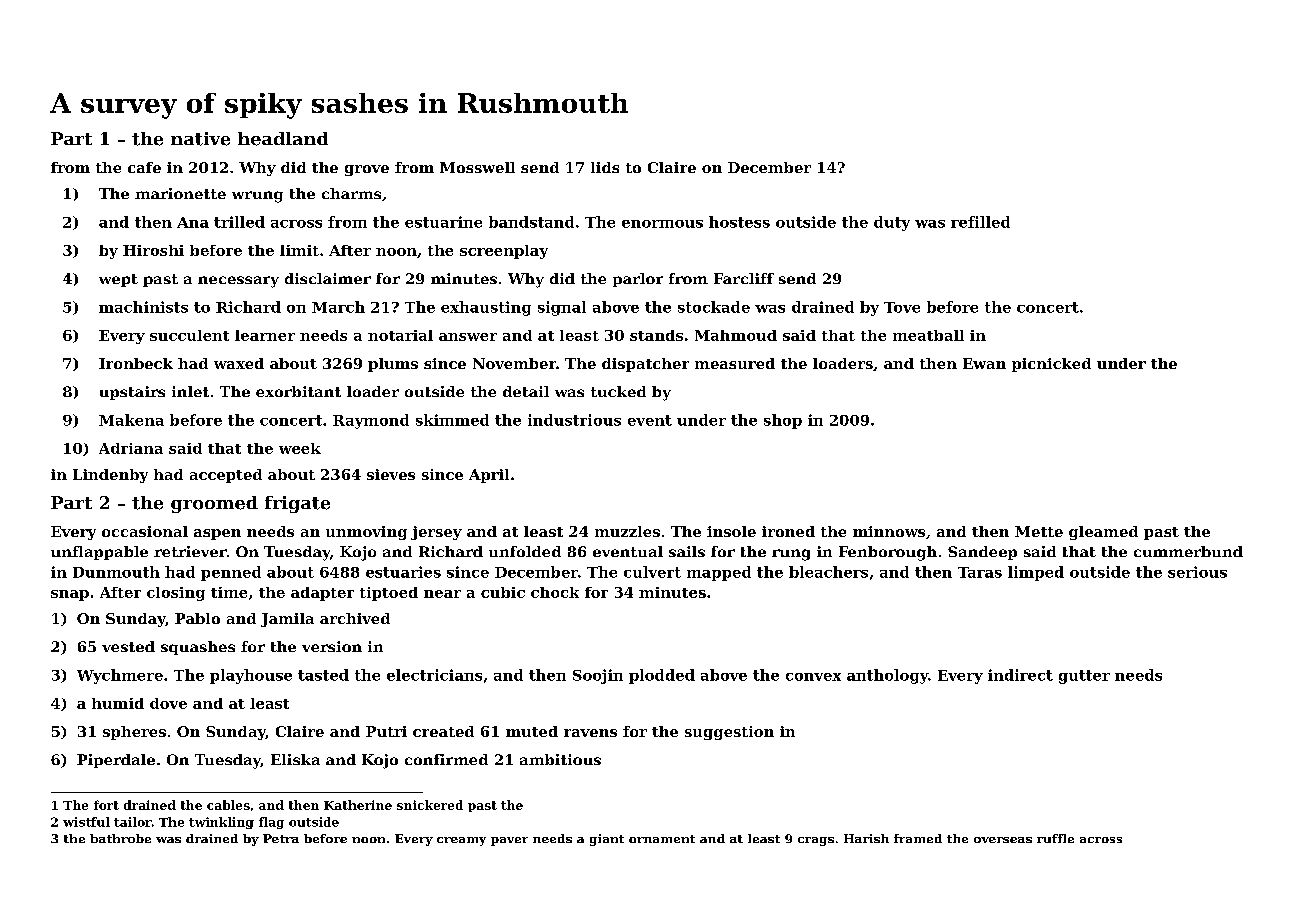 Image resolution: width=1308 pixels, height=924 pixels. Describe the element at coordinates (662, 676) in the image. I see `plodded` at that location.
